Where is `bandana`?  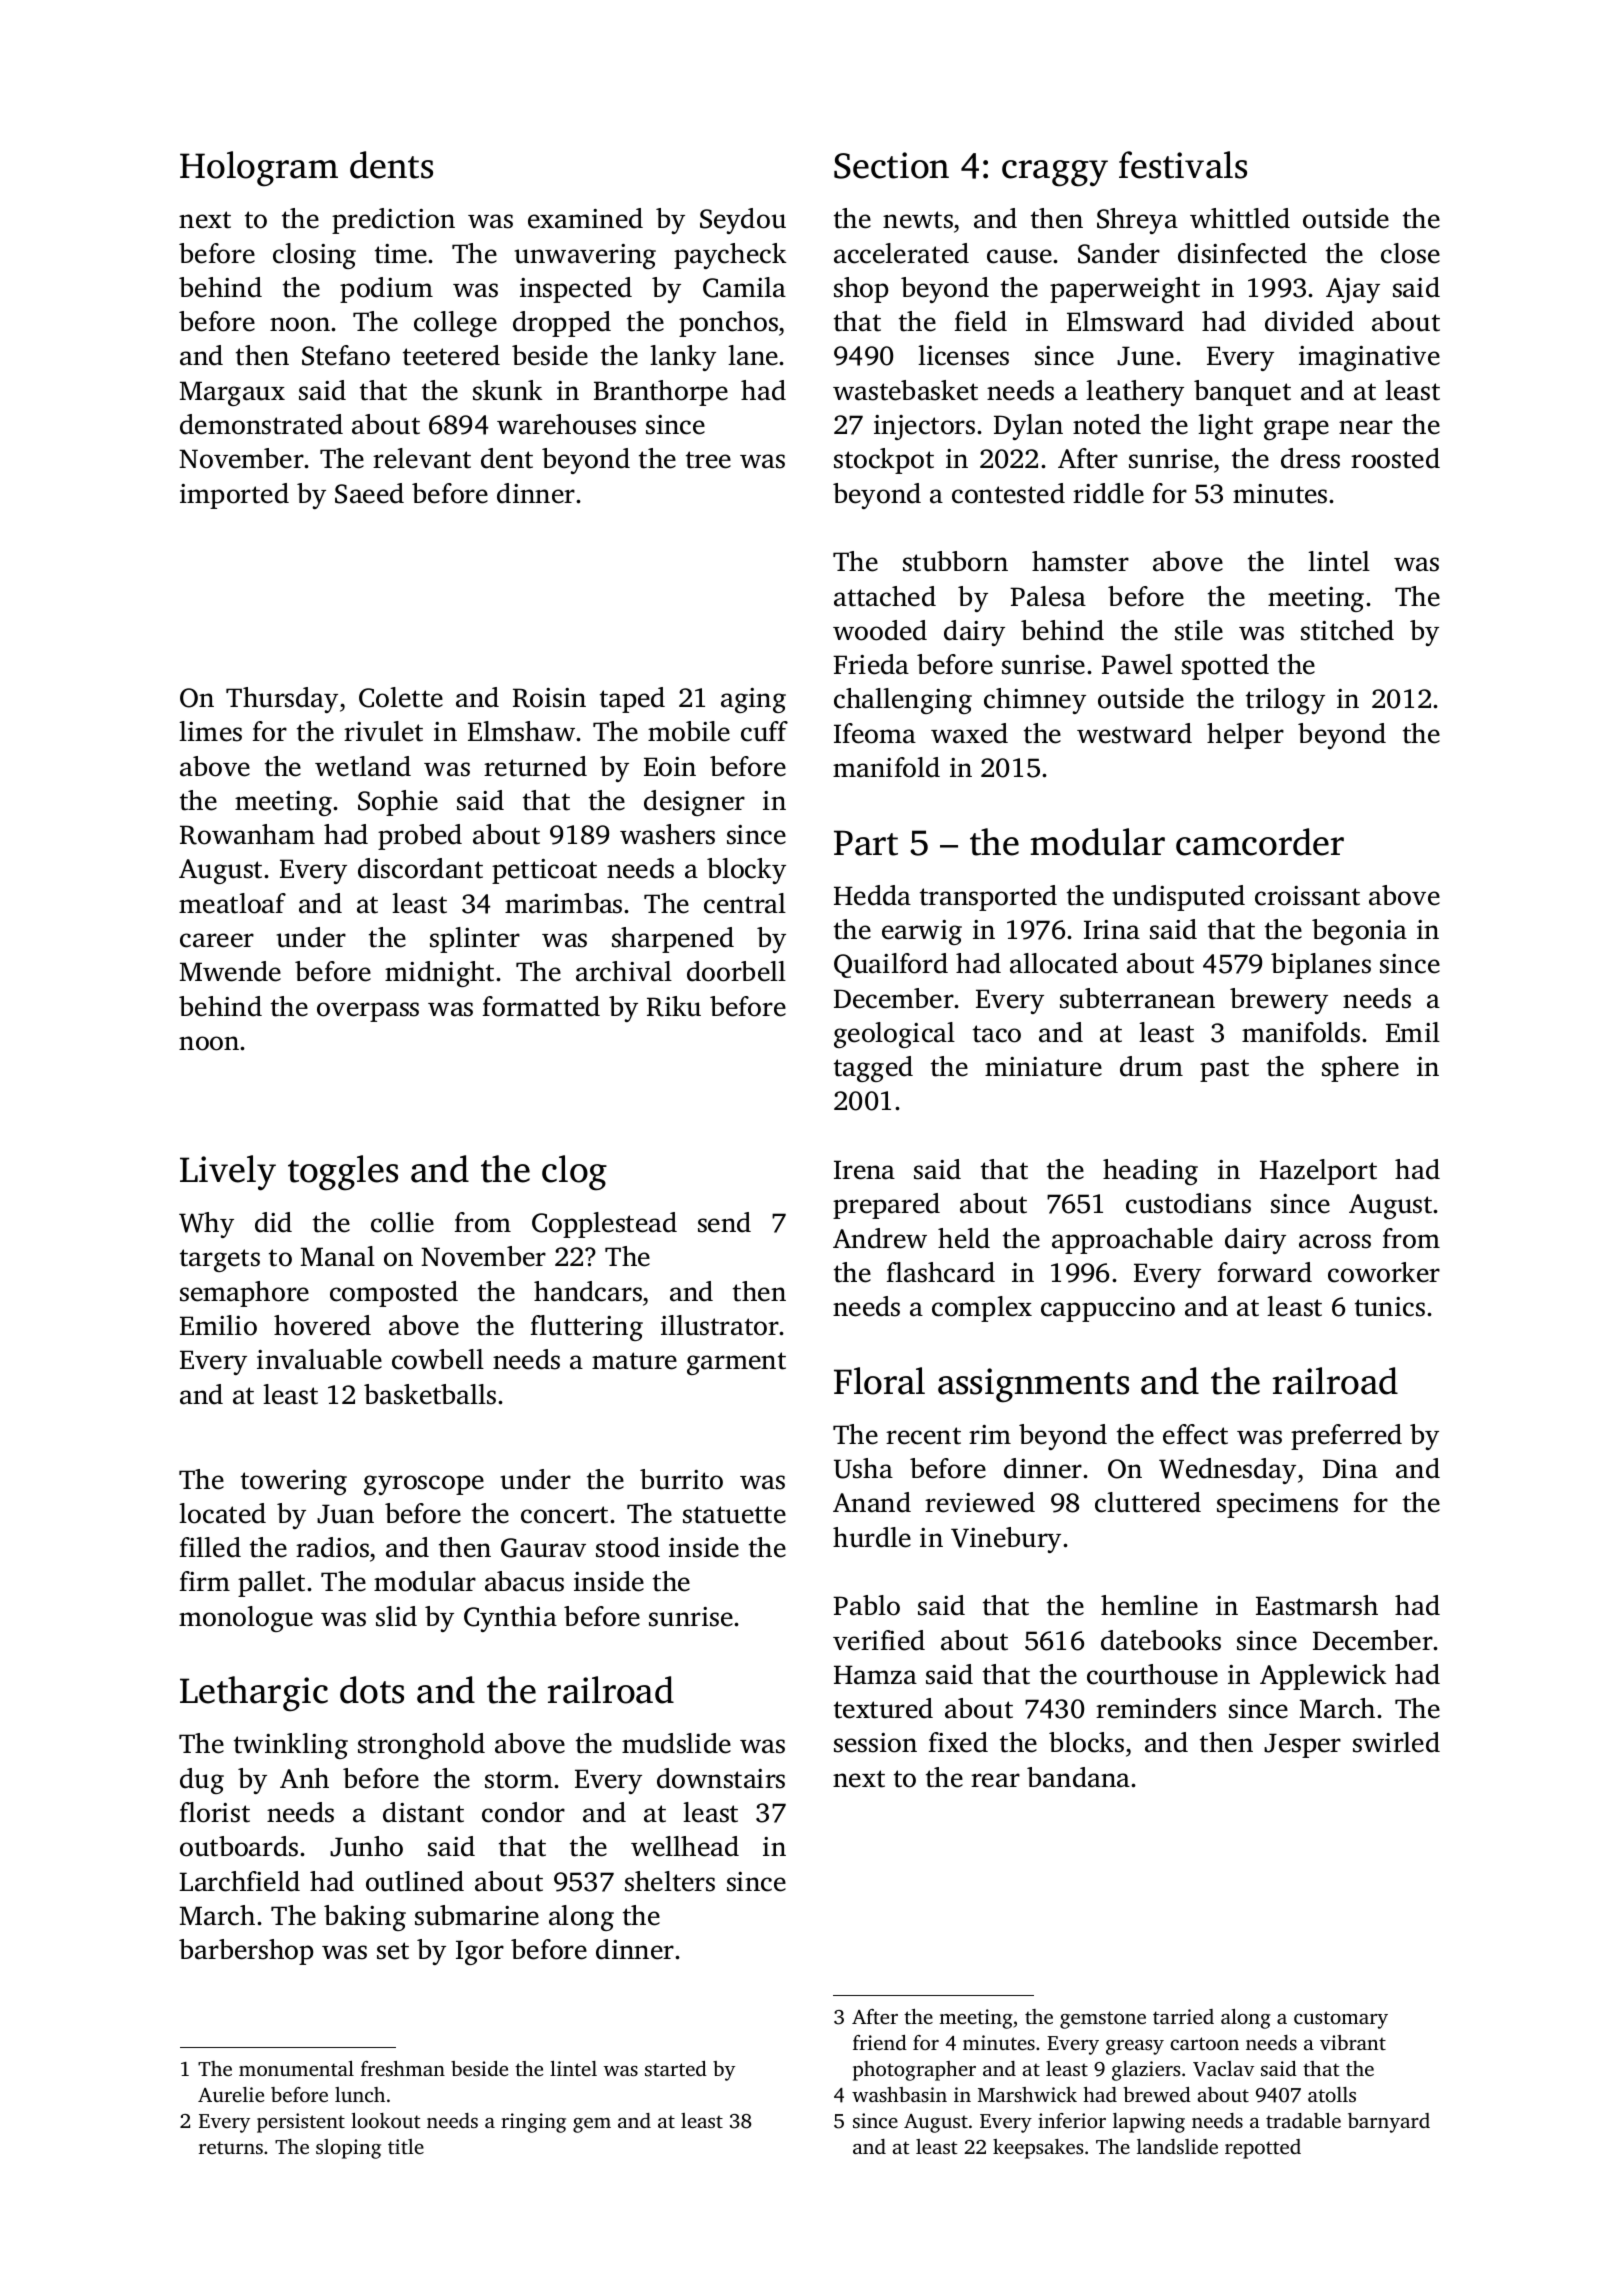
bandana is located at coordinates (1078, 1777).
